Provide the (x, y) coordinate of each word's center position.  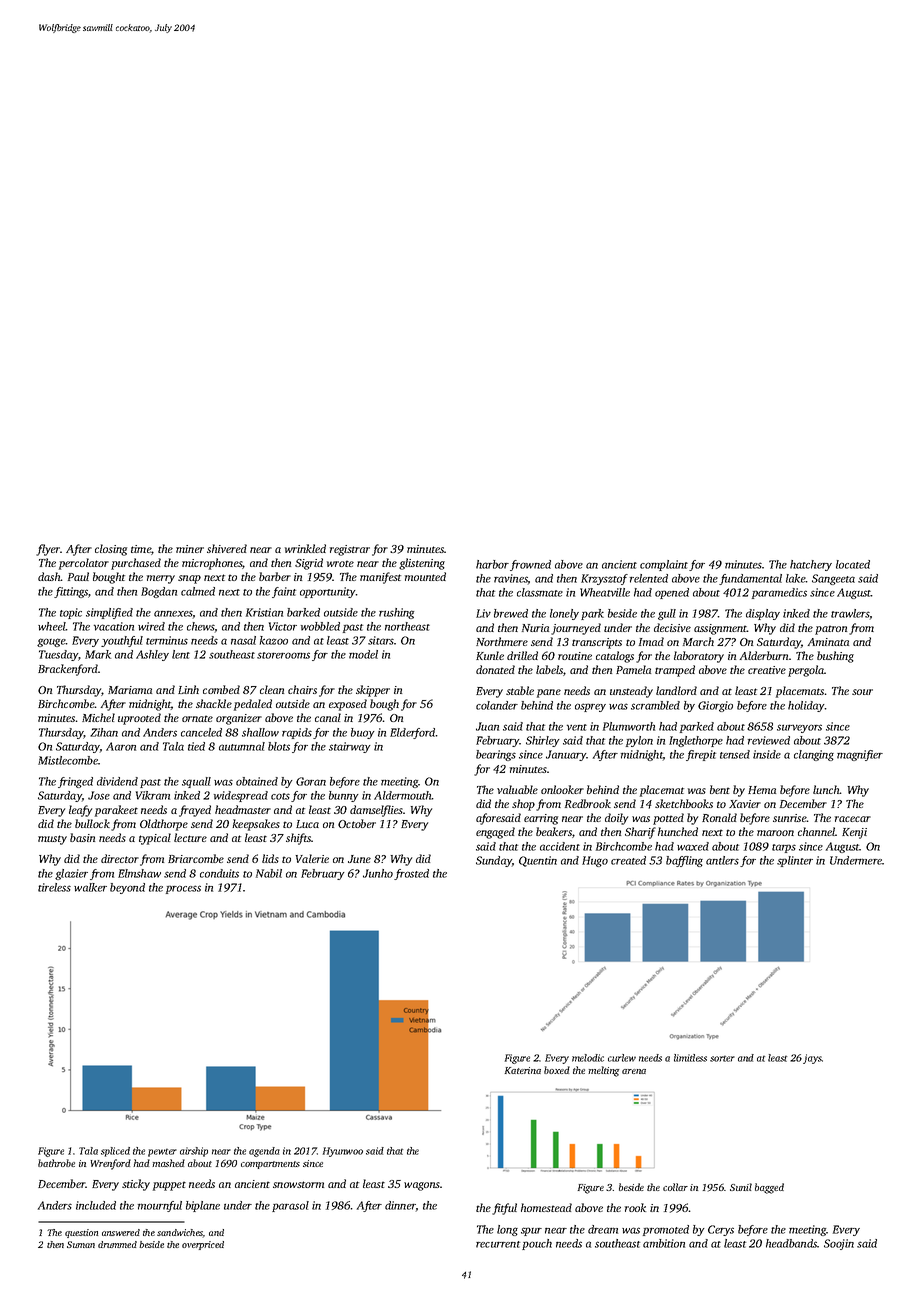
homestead (546, 1207)
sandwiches (180, 1233)
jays (812, 1059)
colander (497, 705)
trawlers (850, 614)
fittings (71, 592)
